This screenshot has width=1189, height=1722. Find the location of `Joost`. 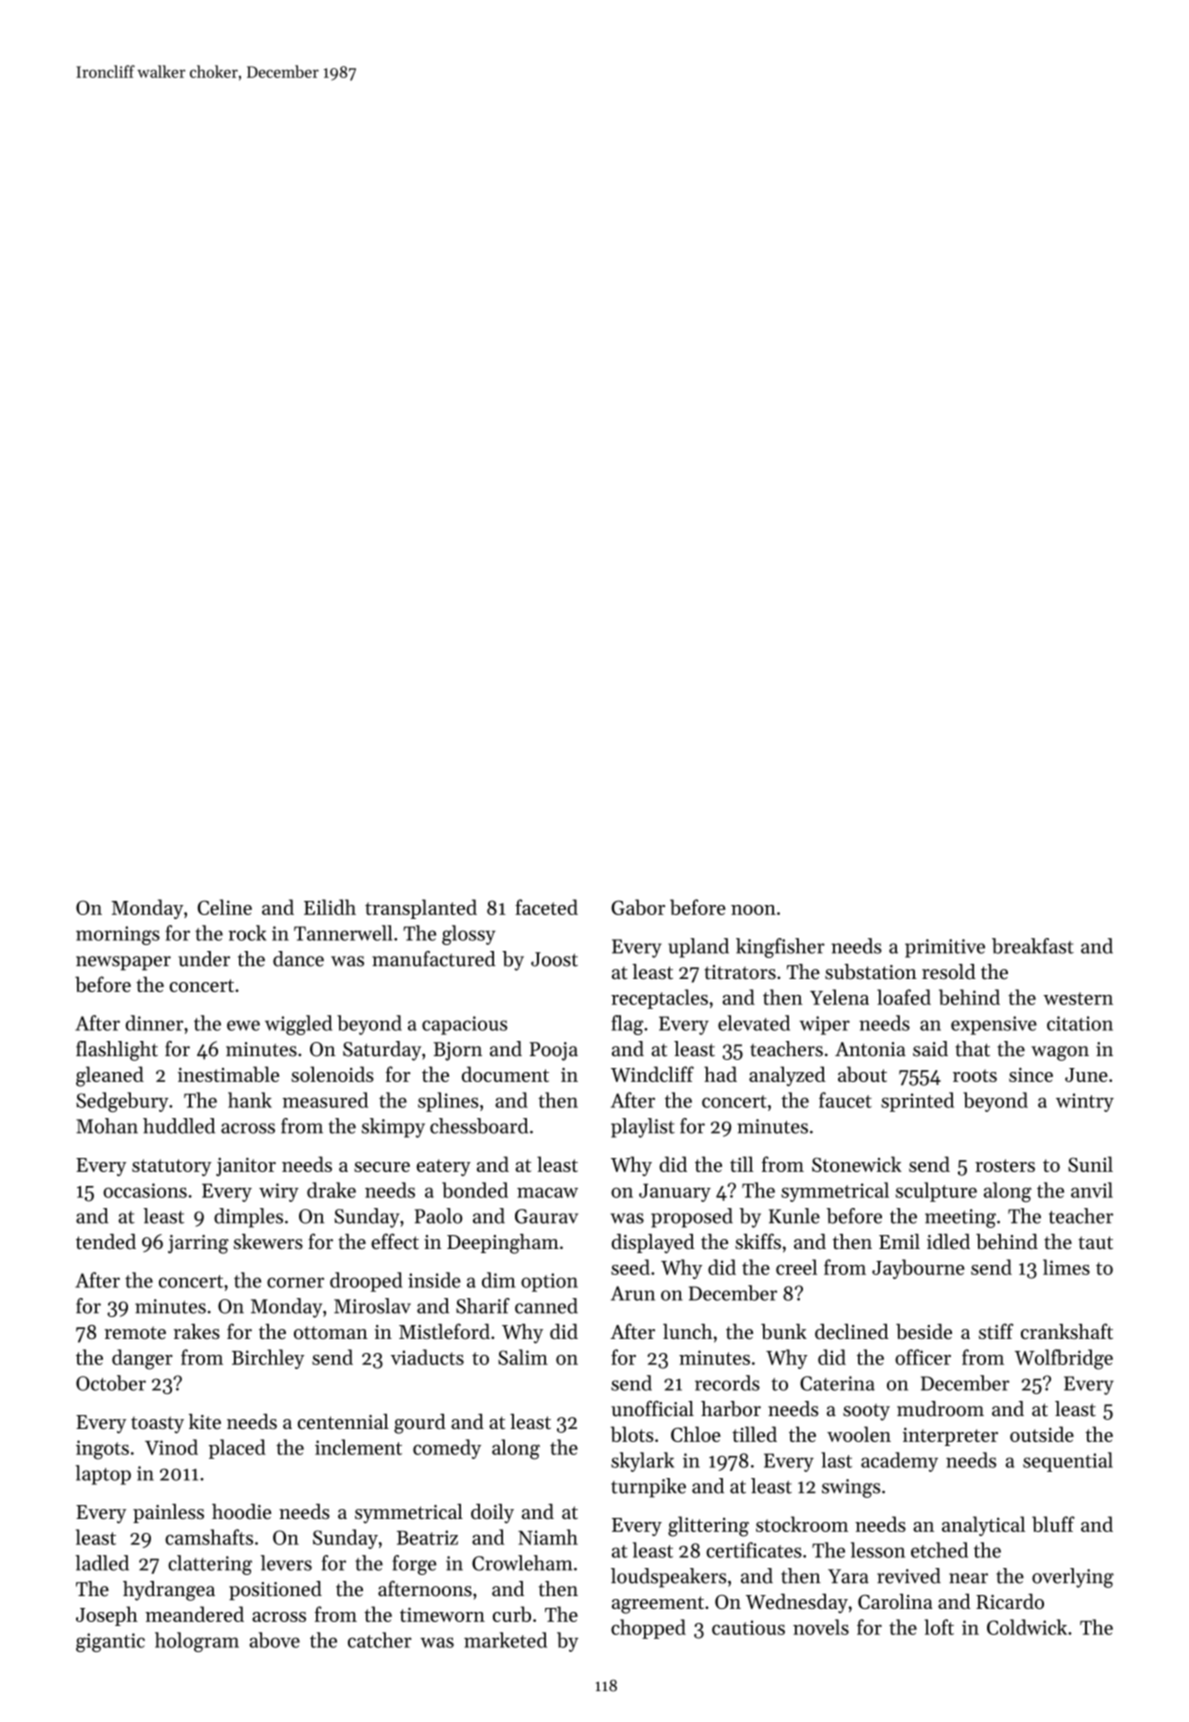

Joost is located at coordinates (554, 959).
